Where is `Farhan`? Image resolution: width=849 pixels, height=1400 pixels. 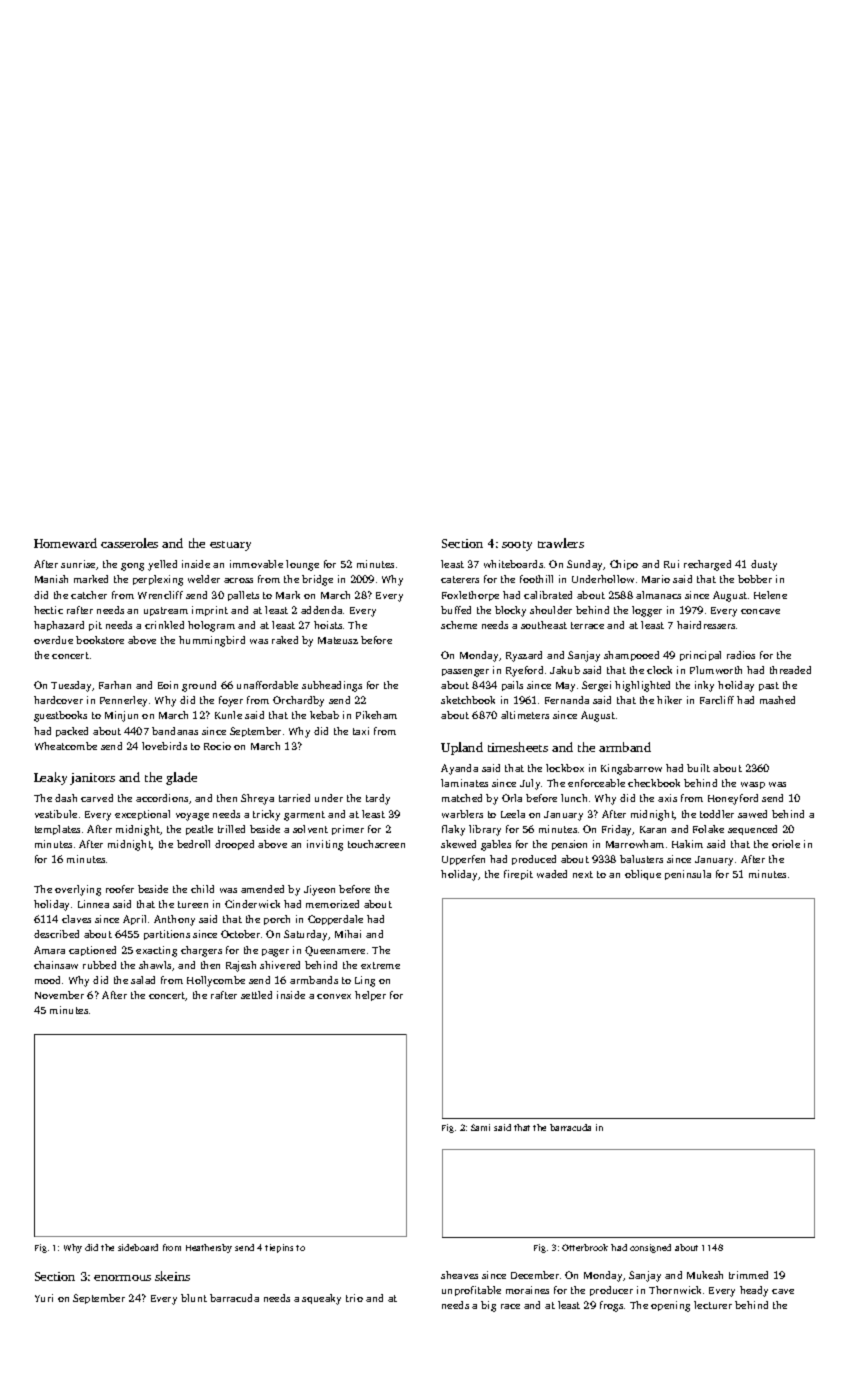 Farhan is located at coordinates (115, 685).
